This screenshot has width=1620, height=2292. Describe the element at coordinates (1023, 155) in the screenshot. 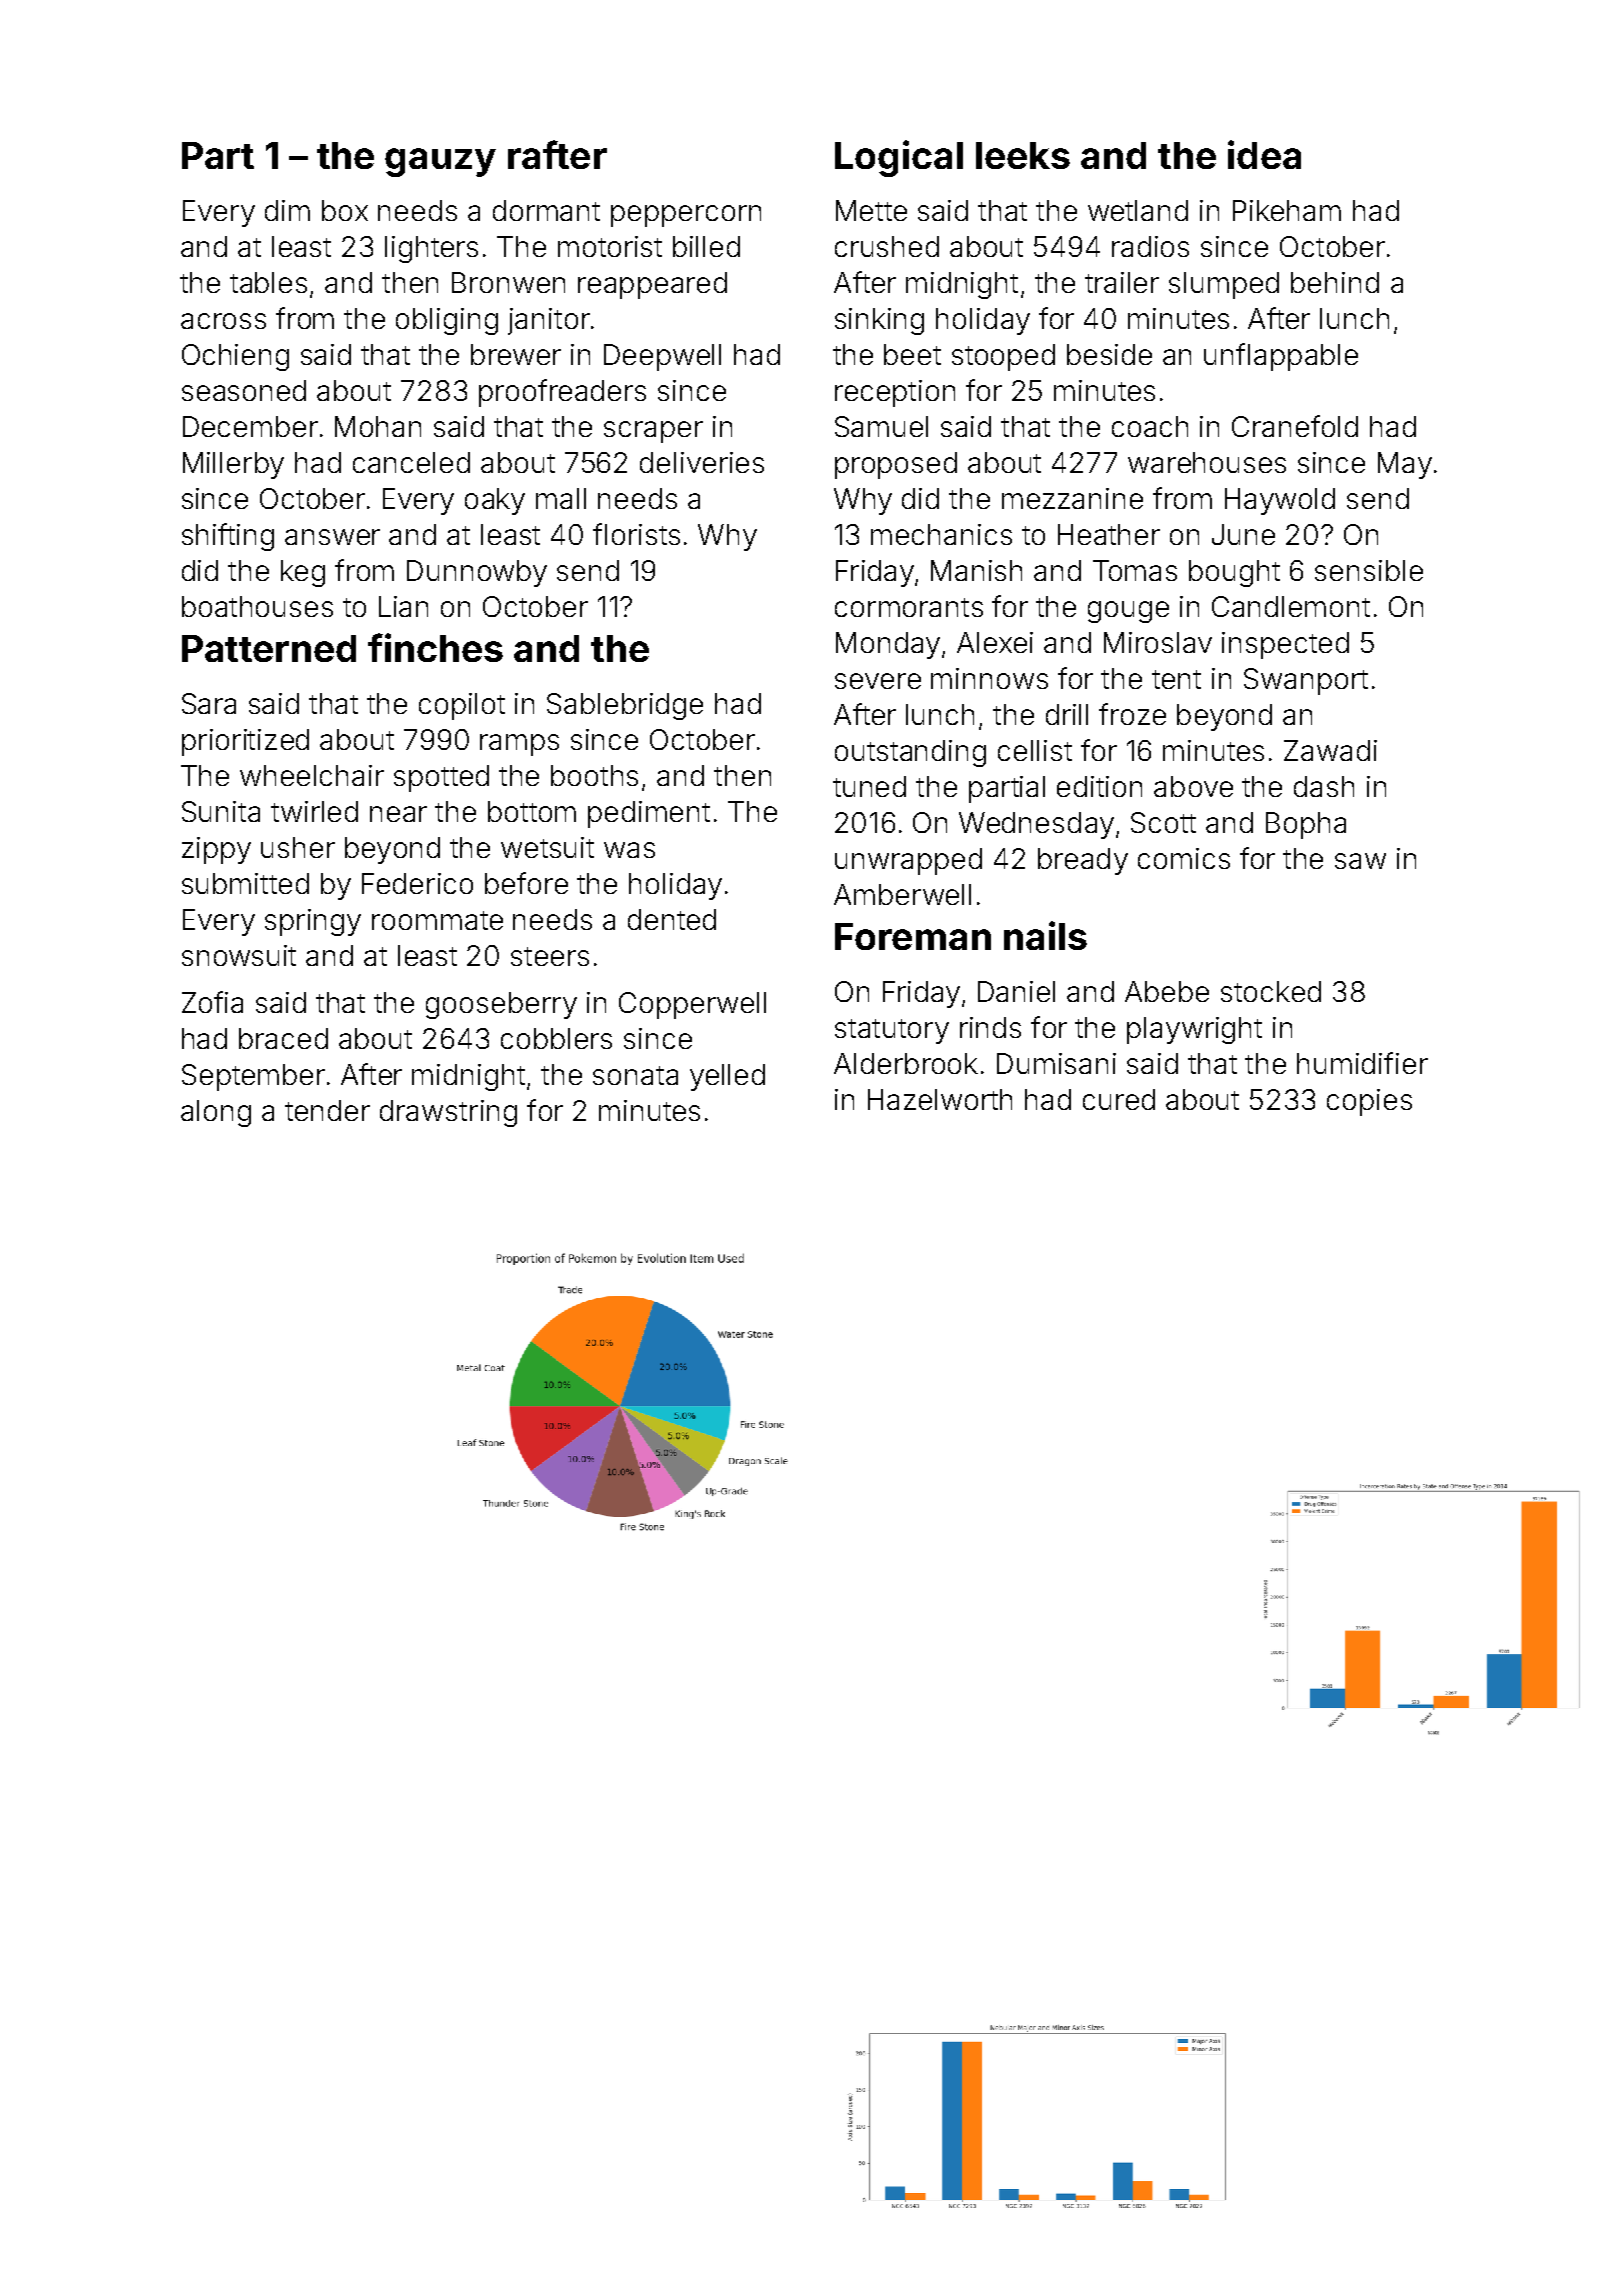

I see `leeks` at that location.
